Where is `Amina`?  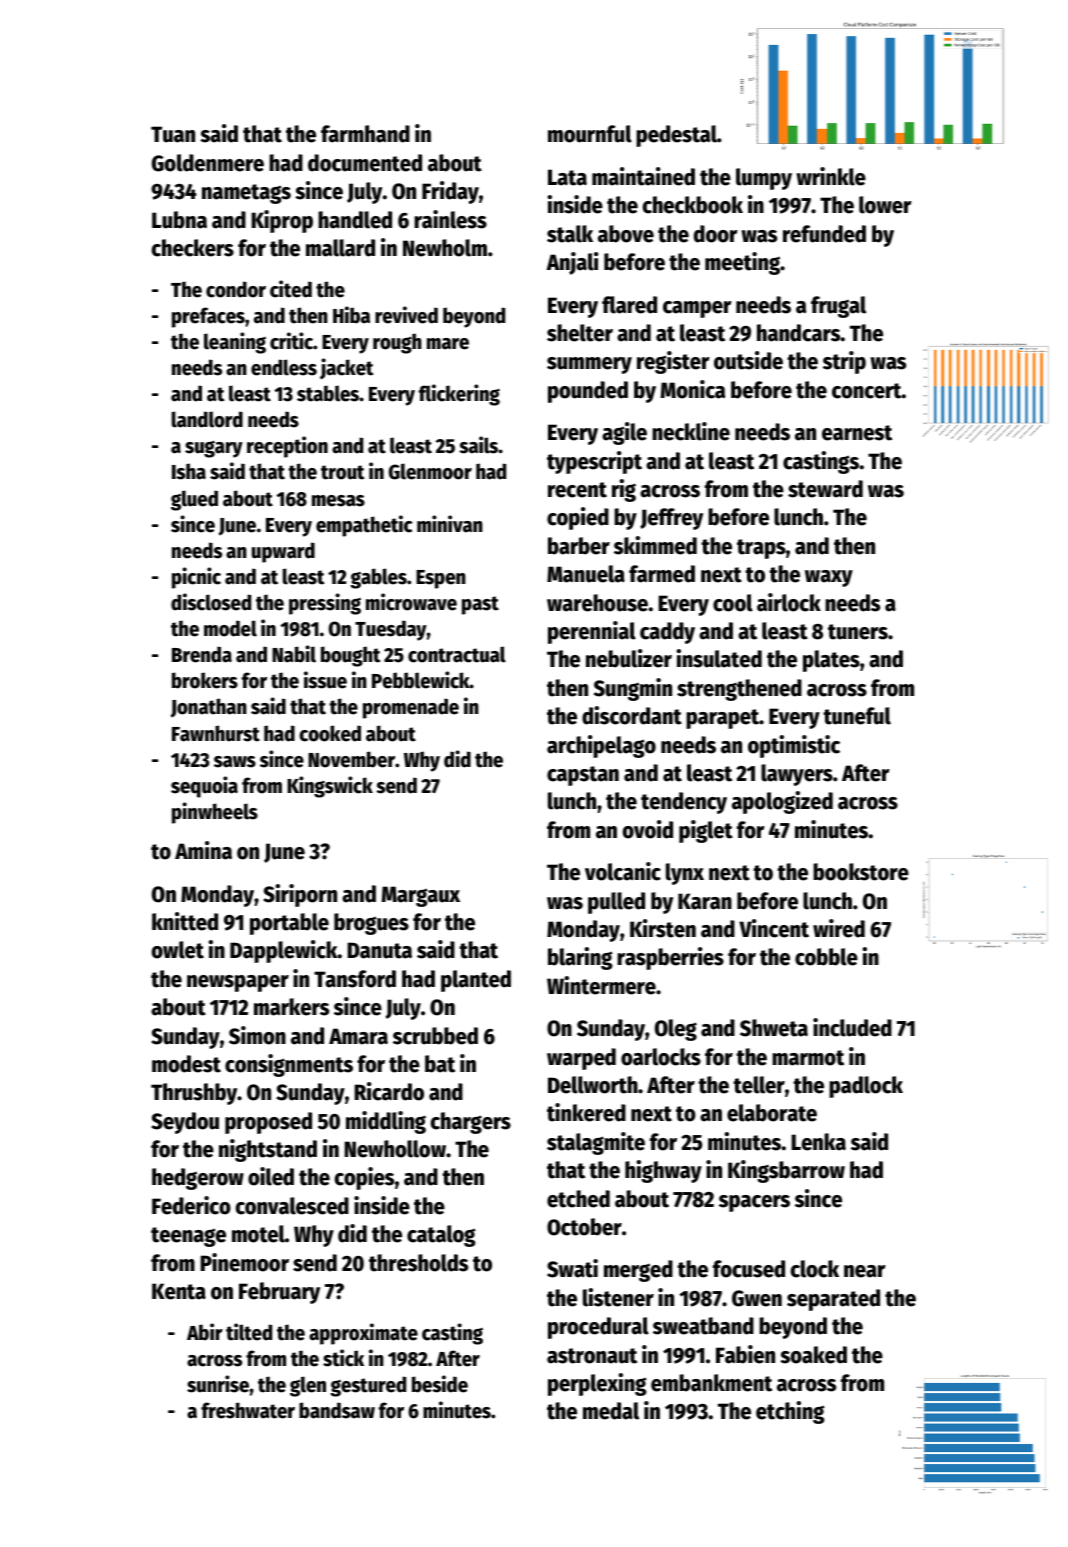
Amina is located at coordinates (203, 850).
